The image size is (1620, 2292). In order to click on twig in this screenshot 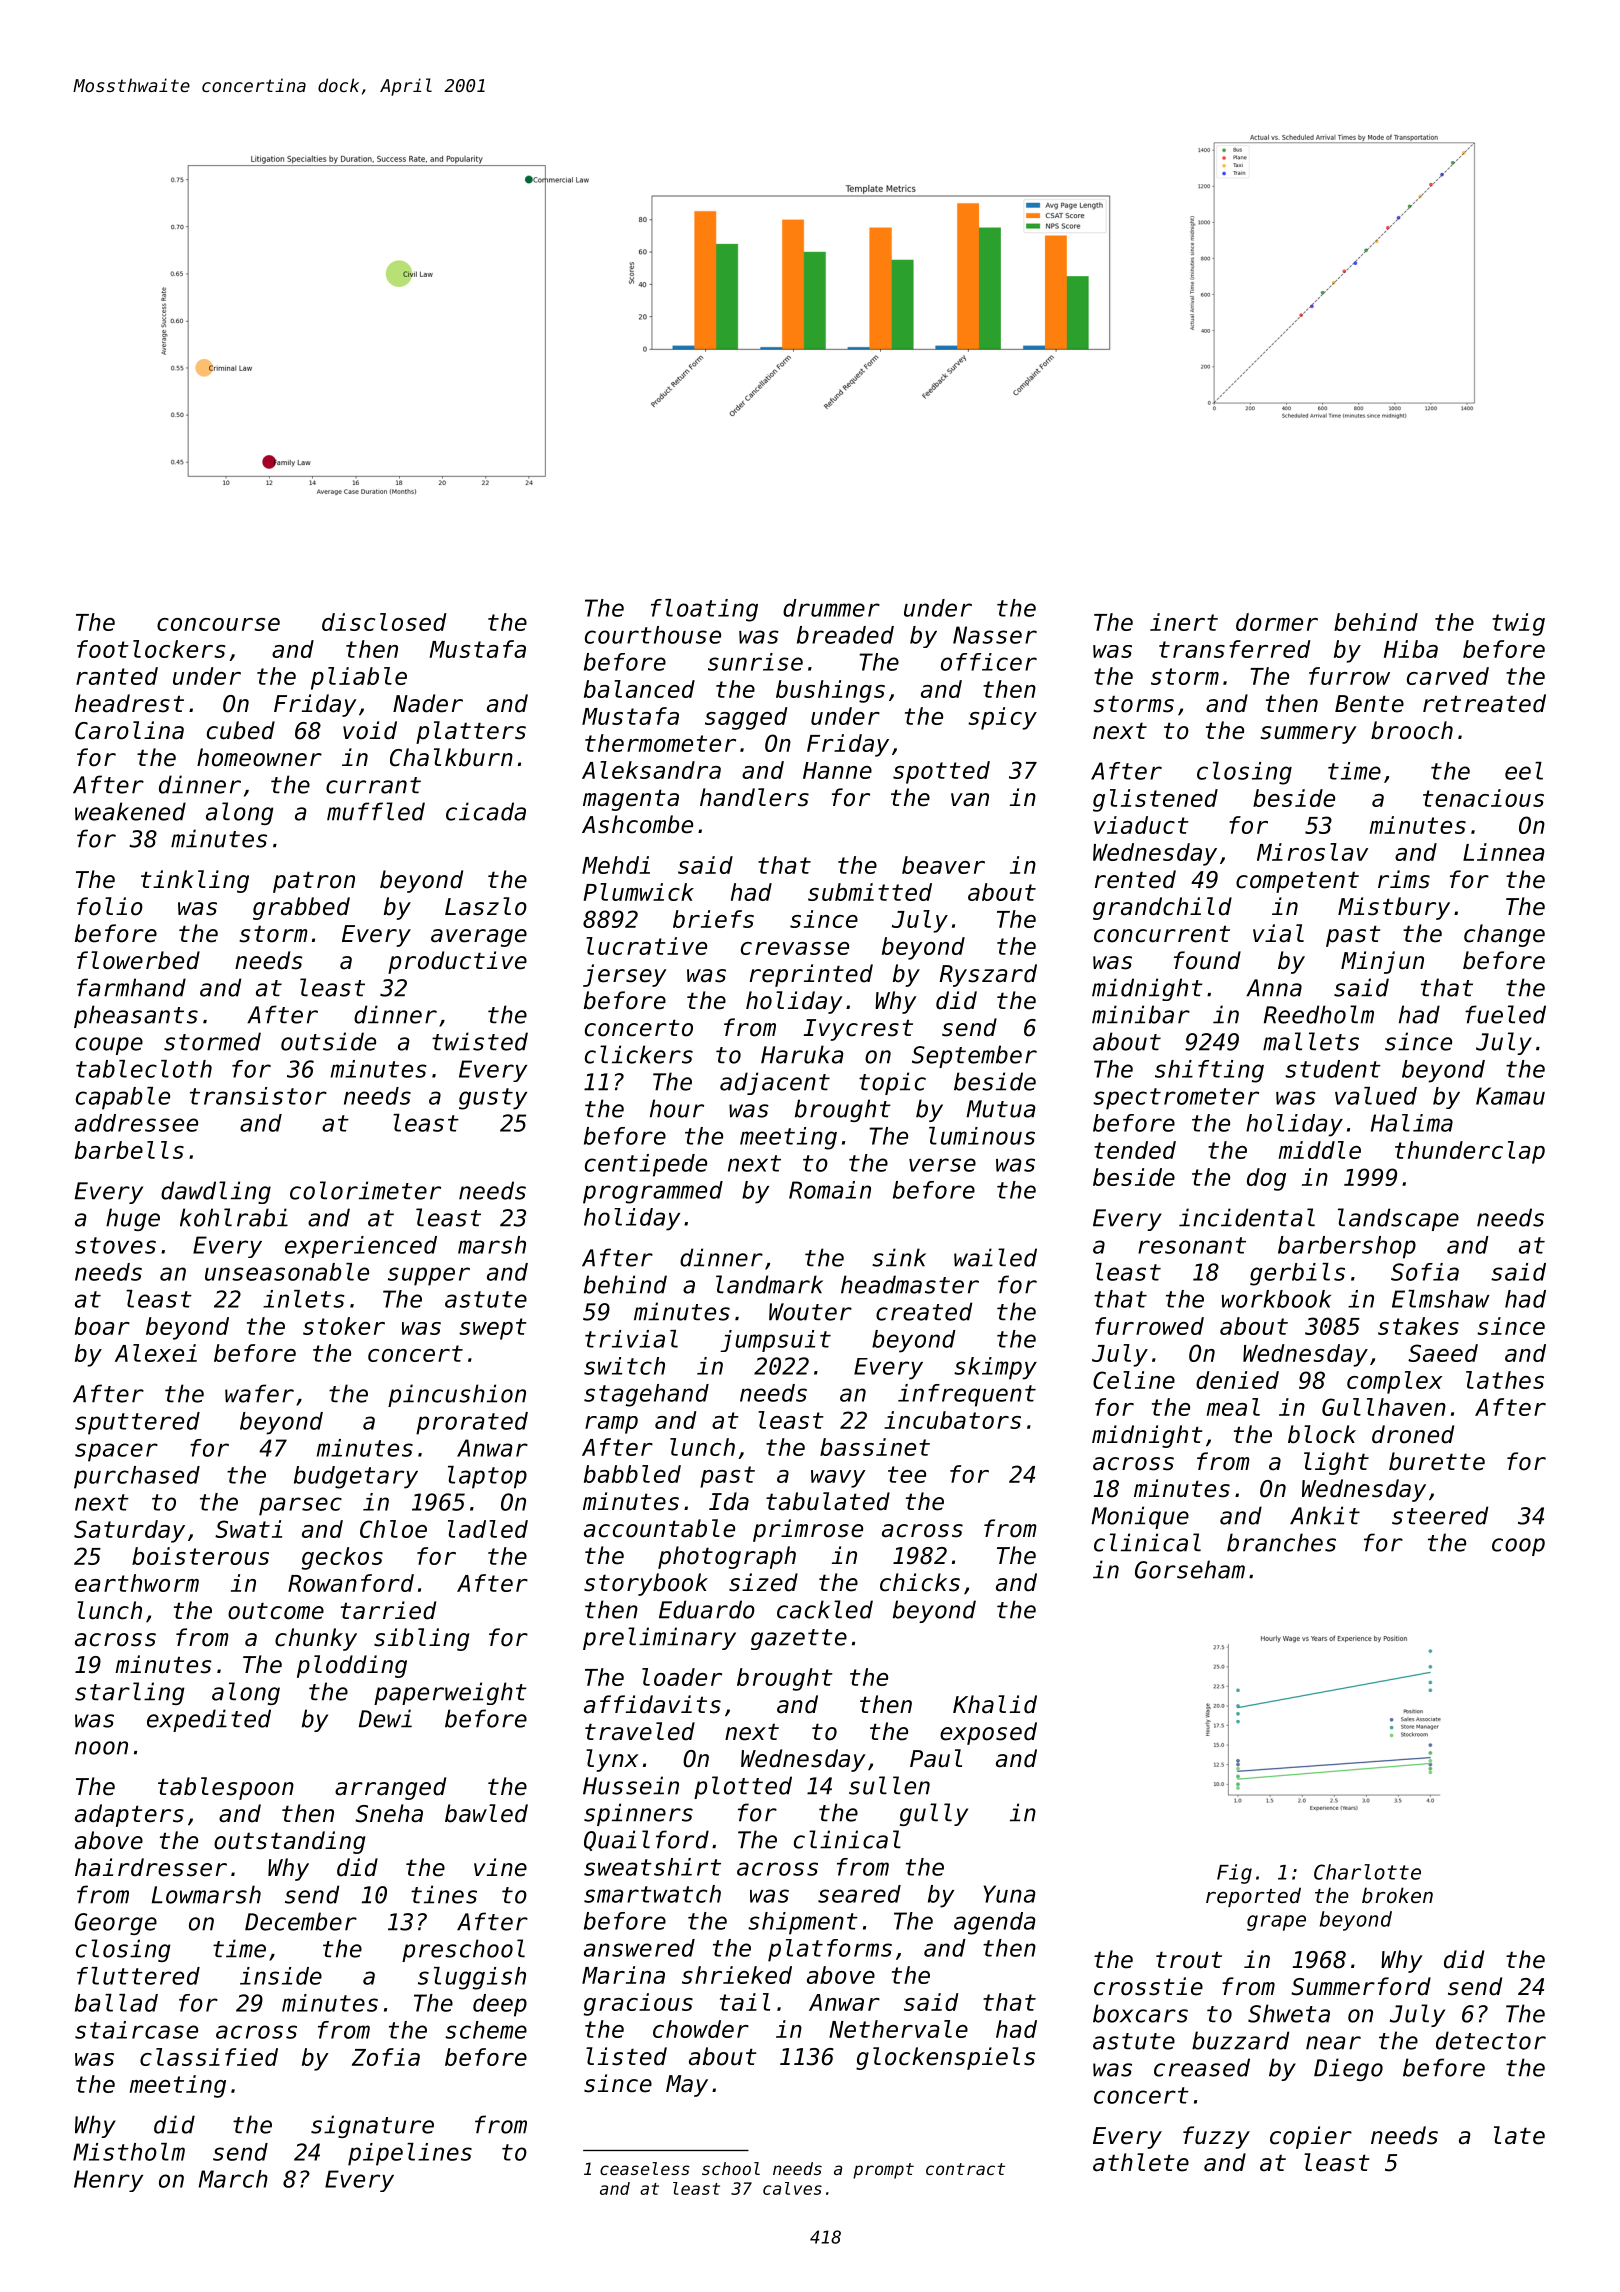, I will do `click(1518, 624)`.
